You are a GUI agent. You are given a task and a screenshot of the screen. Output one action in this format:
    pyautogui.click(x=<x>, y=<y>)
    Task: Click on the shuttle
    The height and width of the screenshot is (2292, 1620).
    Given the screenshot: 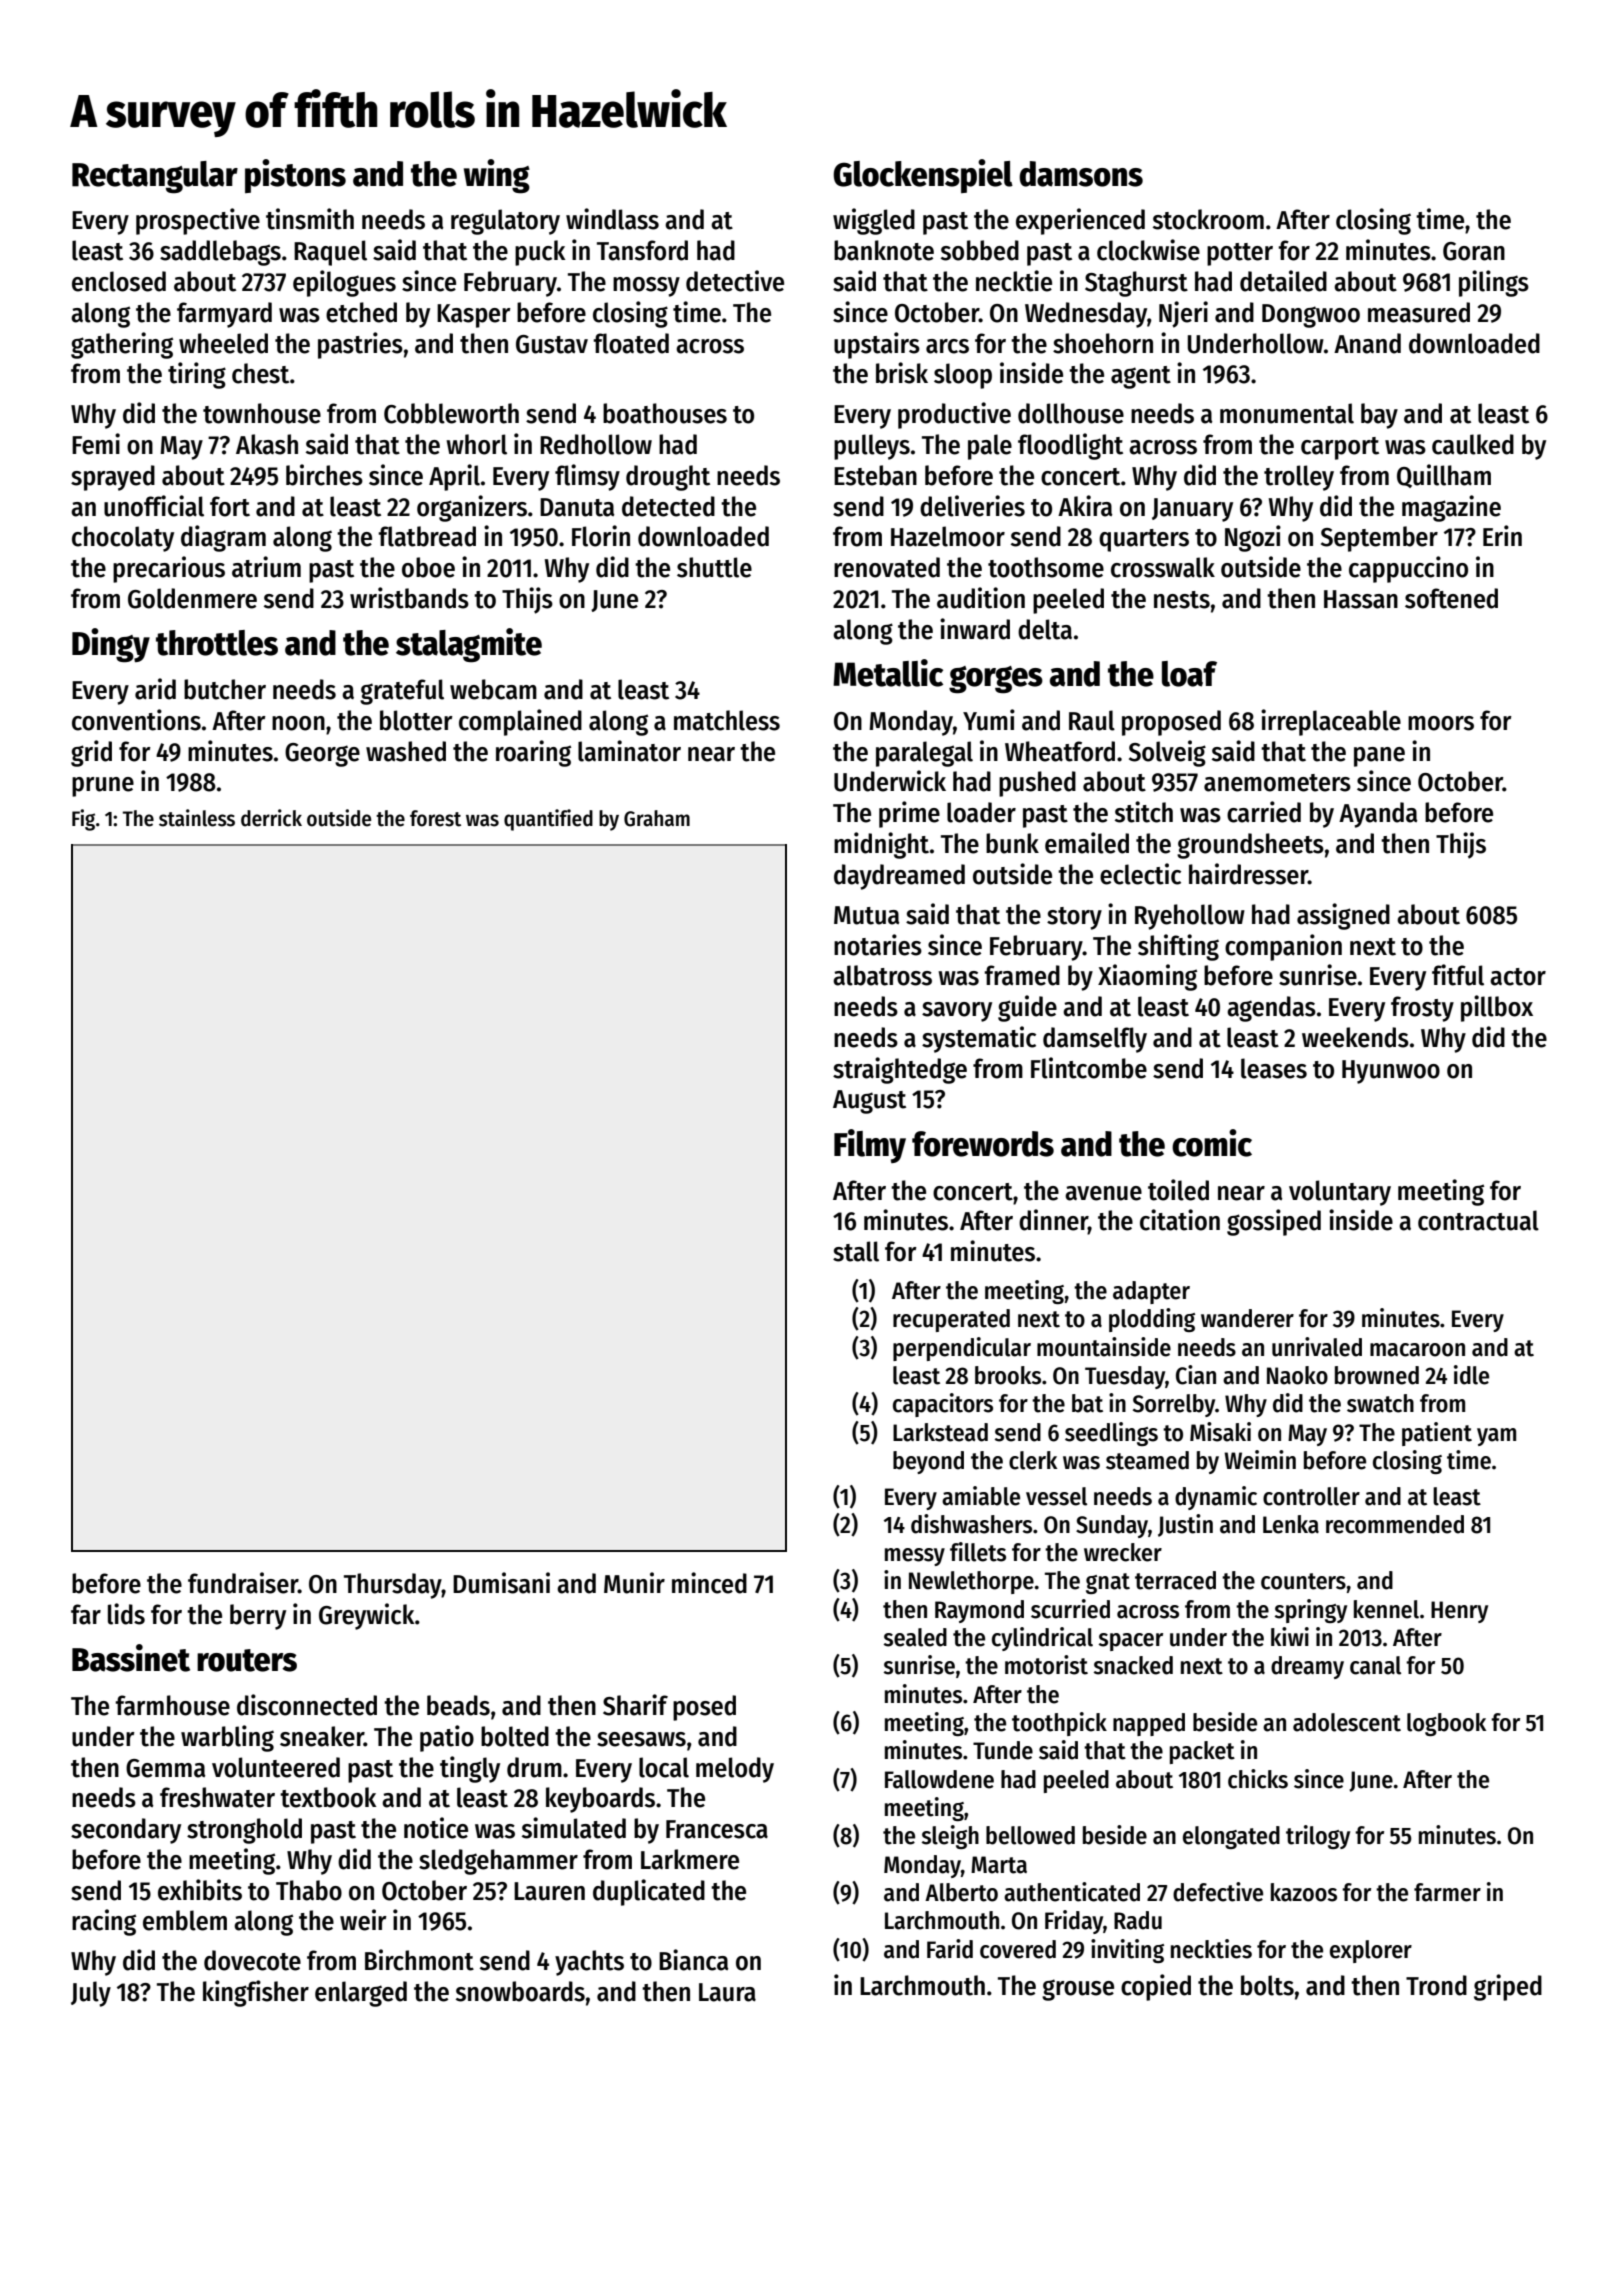 What is the action you would take?
    pyautogui.click(x=714, y=567)
